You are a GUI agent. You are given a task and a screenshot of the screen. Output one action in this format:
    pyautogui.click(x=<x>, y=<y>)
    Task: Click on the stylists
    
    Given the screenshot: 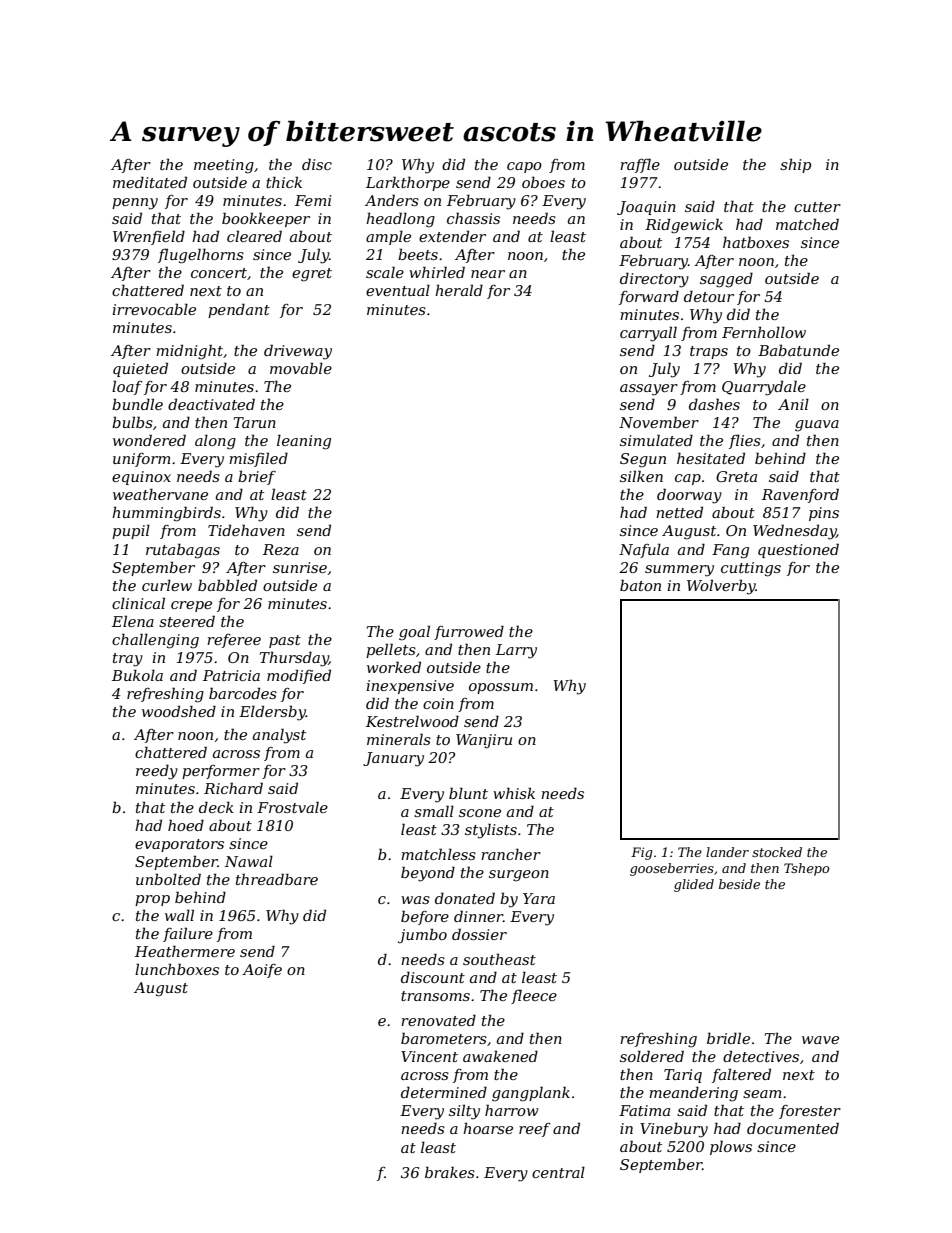 What is the action you would take?
    pyautogui.click(x=491, y=831)
